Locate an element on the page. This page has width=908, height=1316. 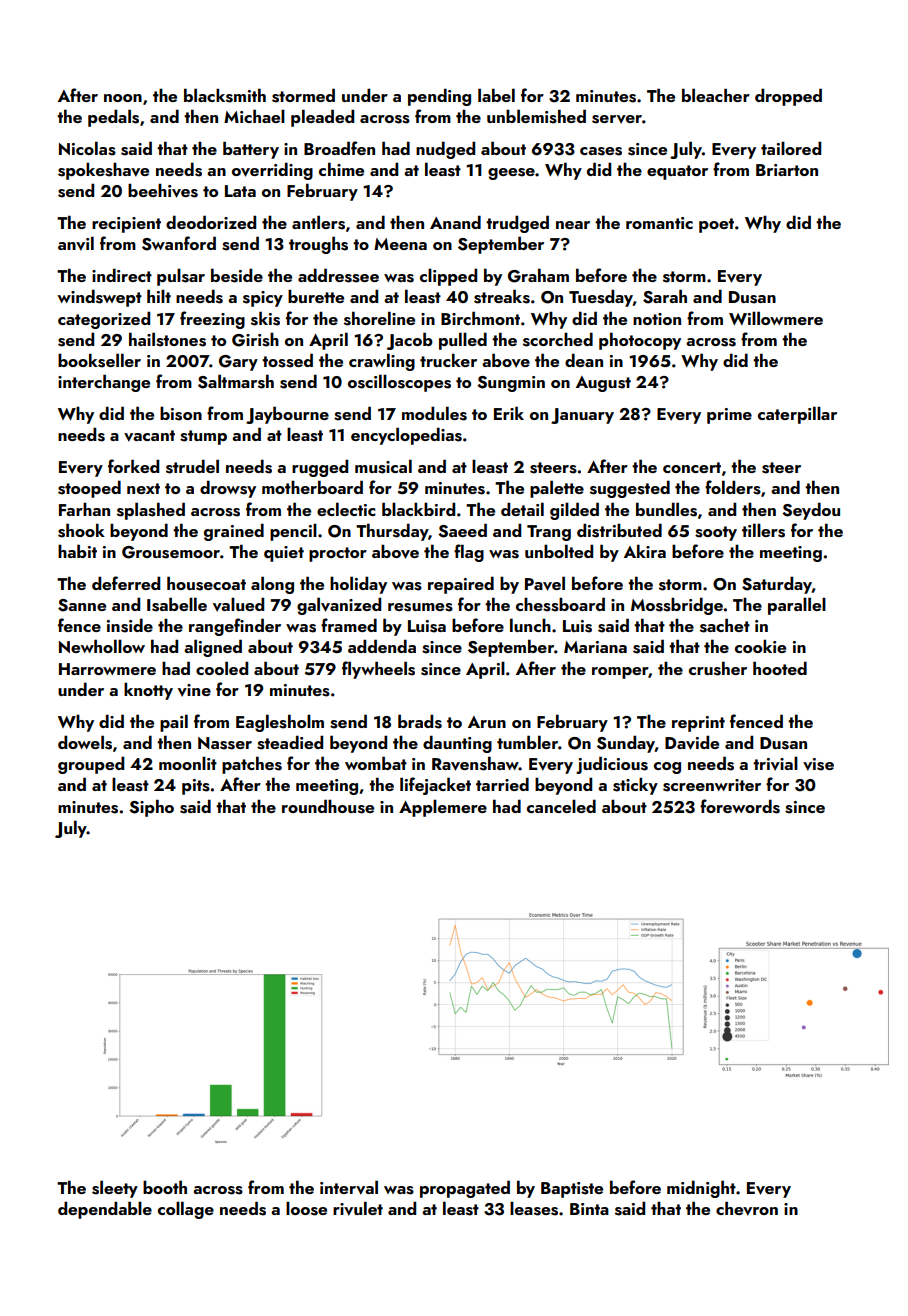
rangefinder is located at coordinates (235, 627).
